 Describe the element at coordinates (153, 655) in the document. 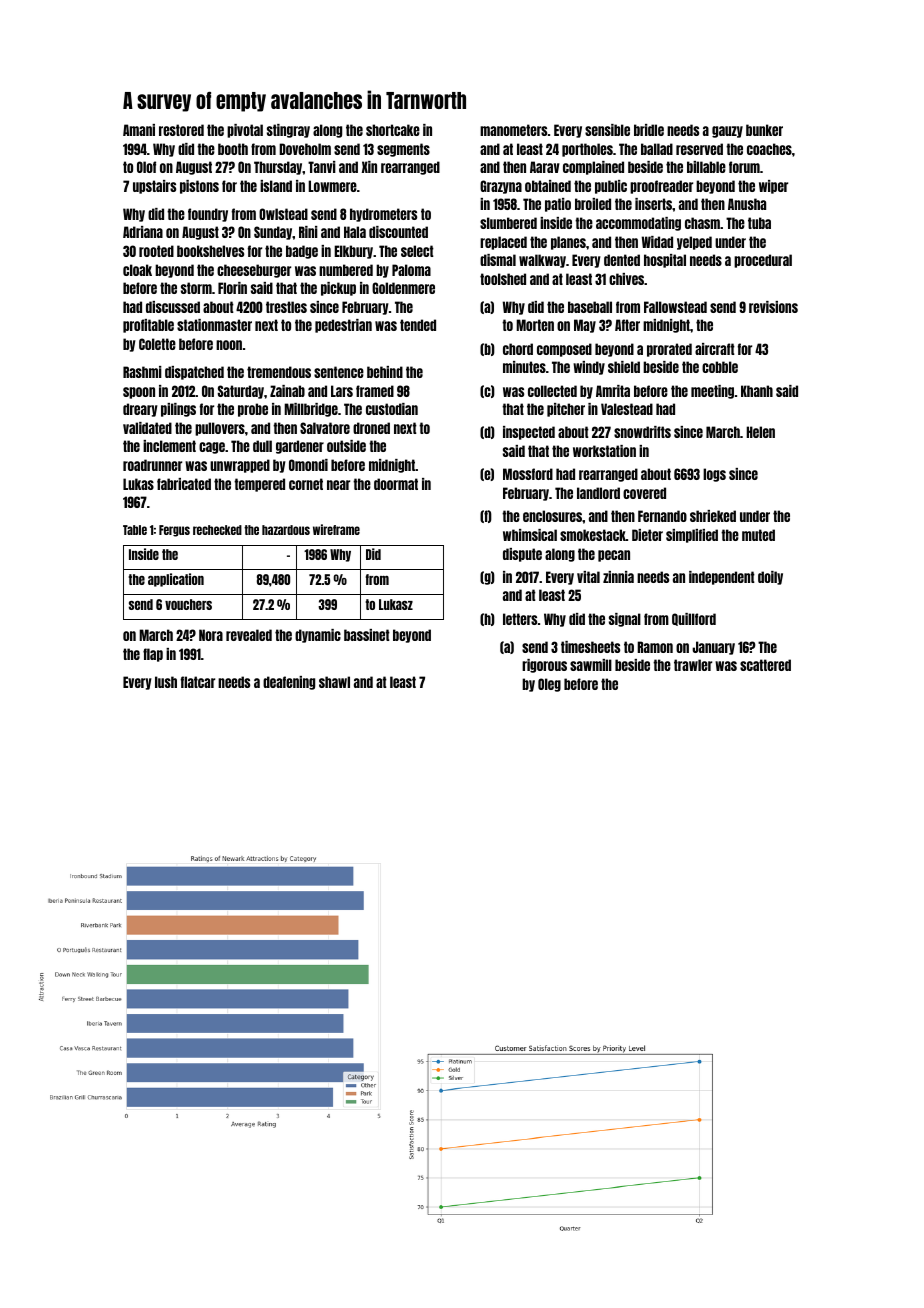

I see `flap` at that location.
